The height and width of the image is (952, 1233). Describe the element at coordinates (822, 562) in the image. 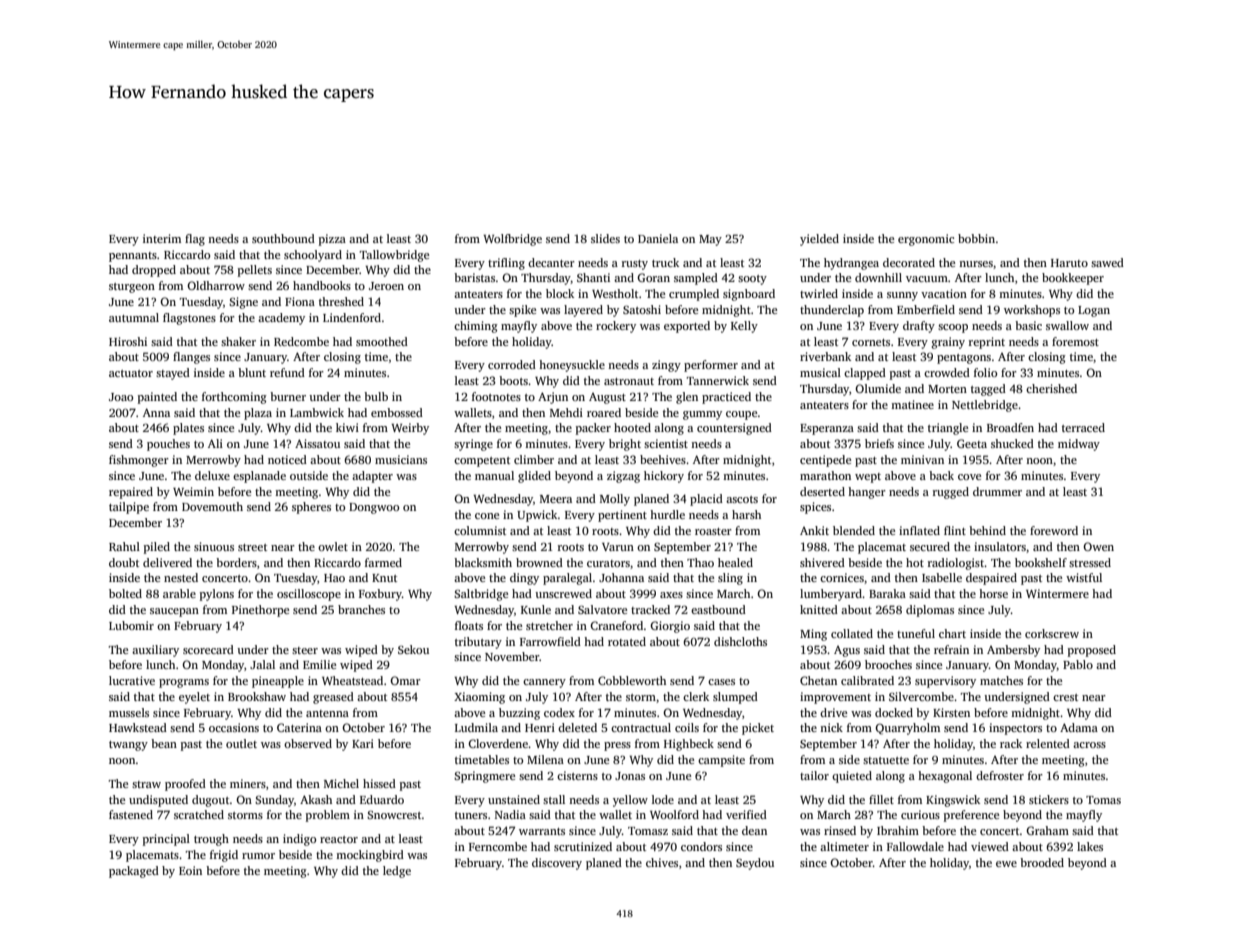

I see `shivered` at that location.
